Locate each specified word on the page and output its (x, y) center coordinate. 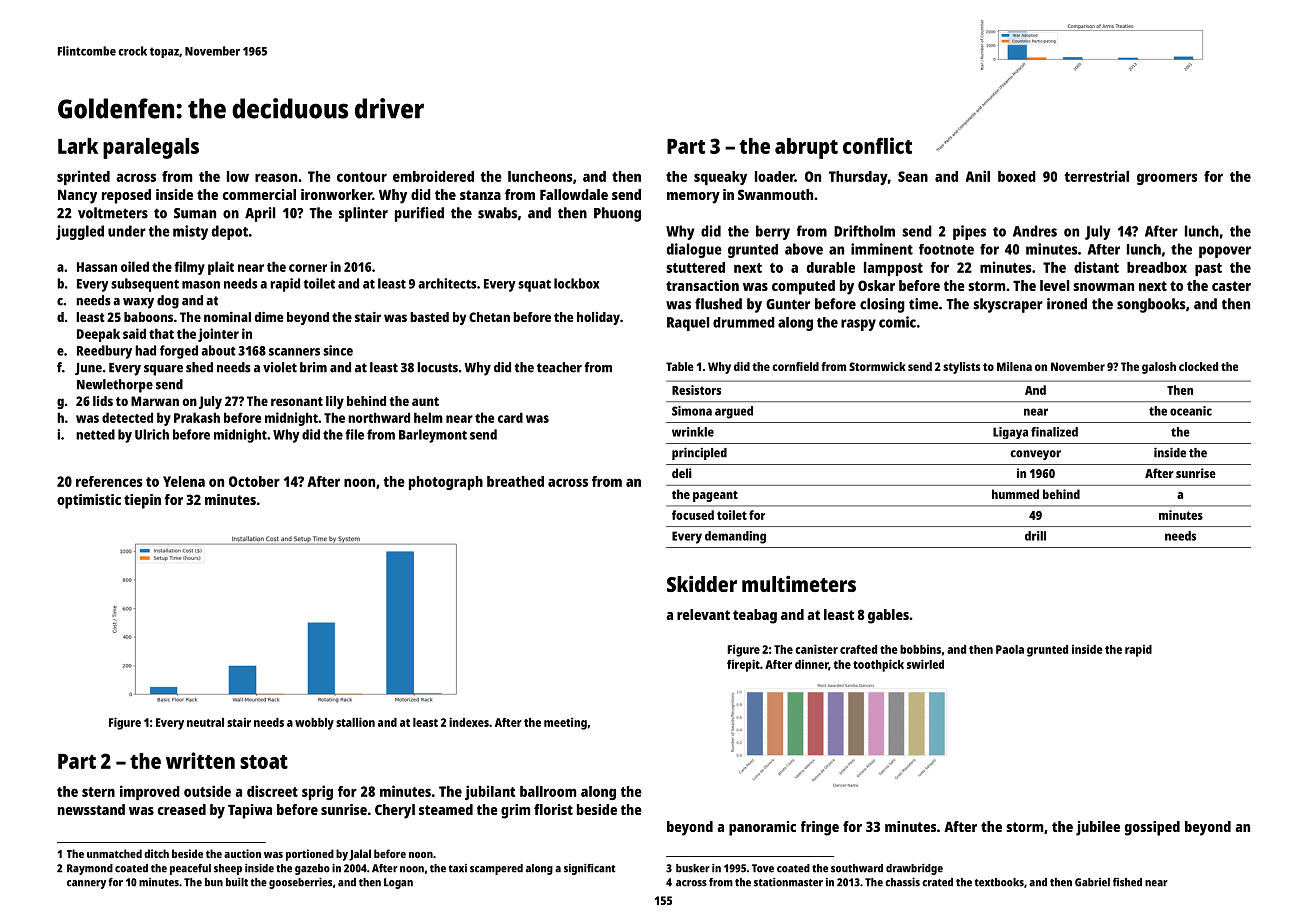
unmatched (114, 853)
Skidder (702, 584)
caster (1231, 286)
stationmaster (788, 882)
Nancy (77, 196)
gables (888, 616)
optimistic (89, 501)
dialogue (694, 250)
